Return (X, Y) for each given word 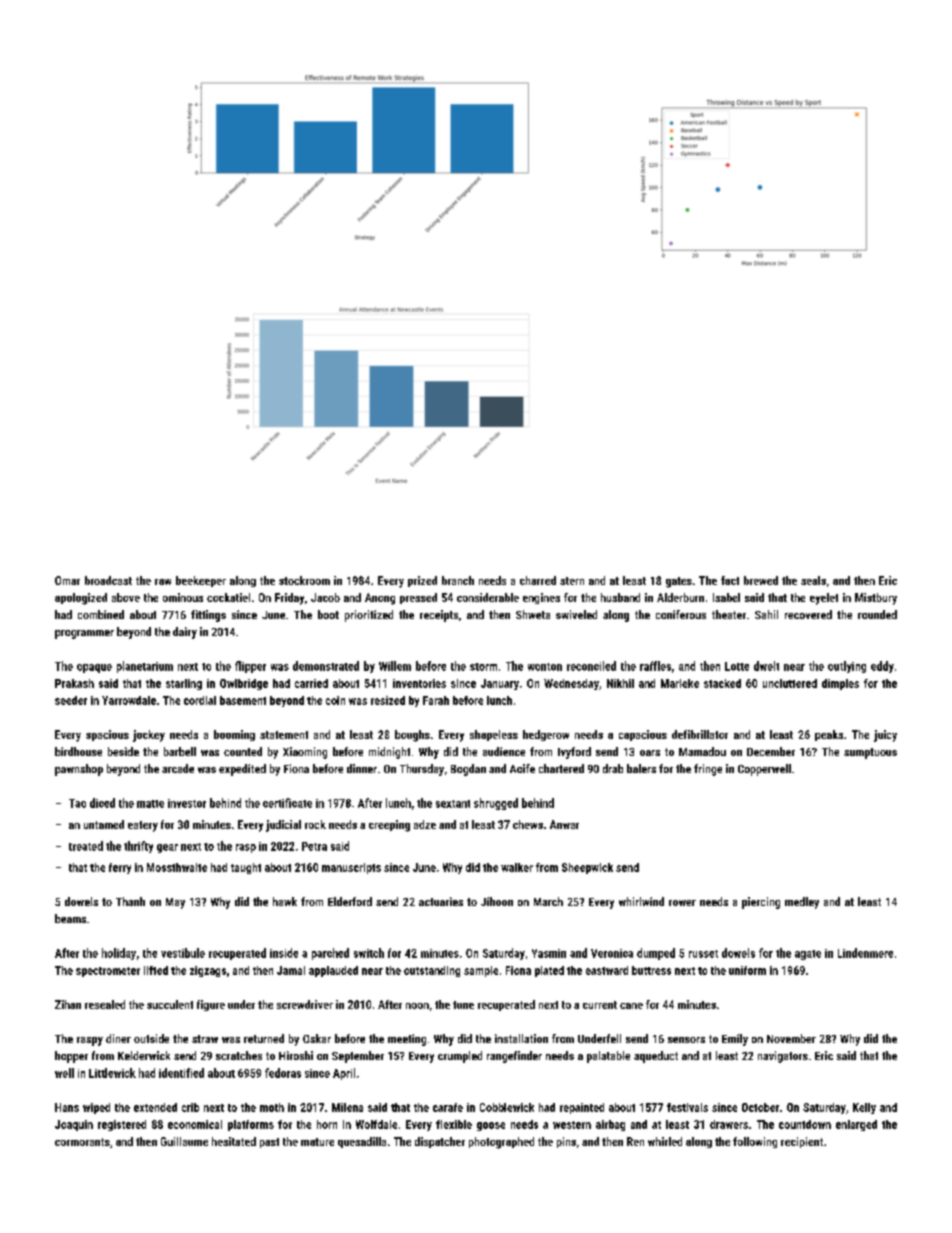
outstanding (432, 971)
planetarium (145, 667)
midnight (389, 753)
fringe (708, 770)
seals (813, 580)
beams (70, 918)
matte (150, 804)
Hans (67, 1107)
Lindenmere (865, 953)
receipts (439, 616)
